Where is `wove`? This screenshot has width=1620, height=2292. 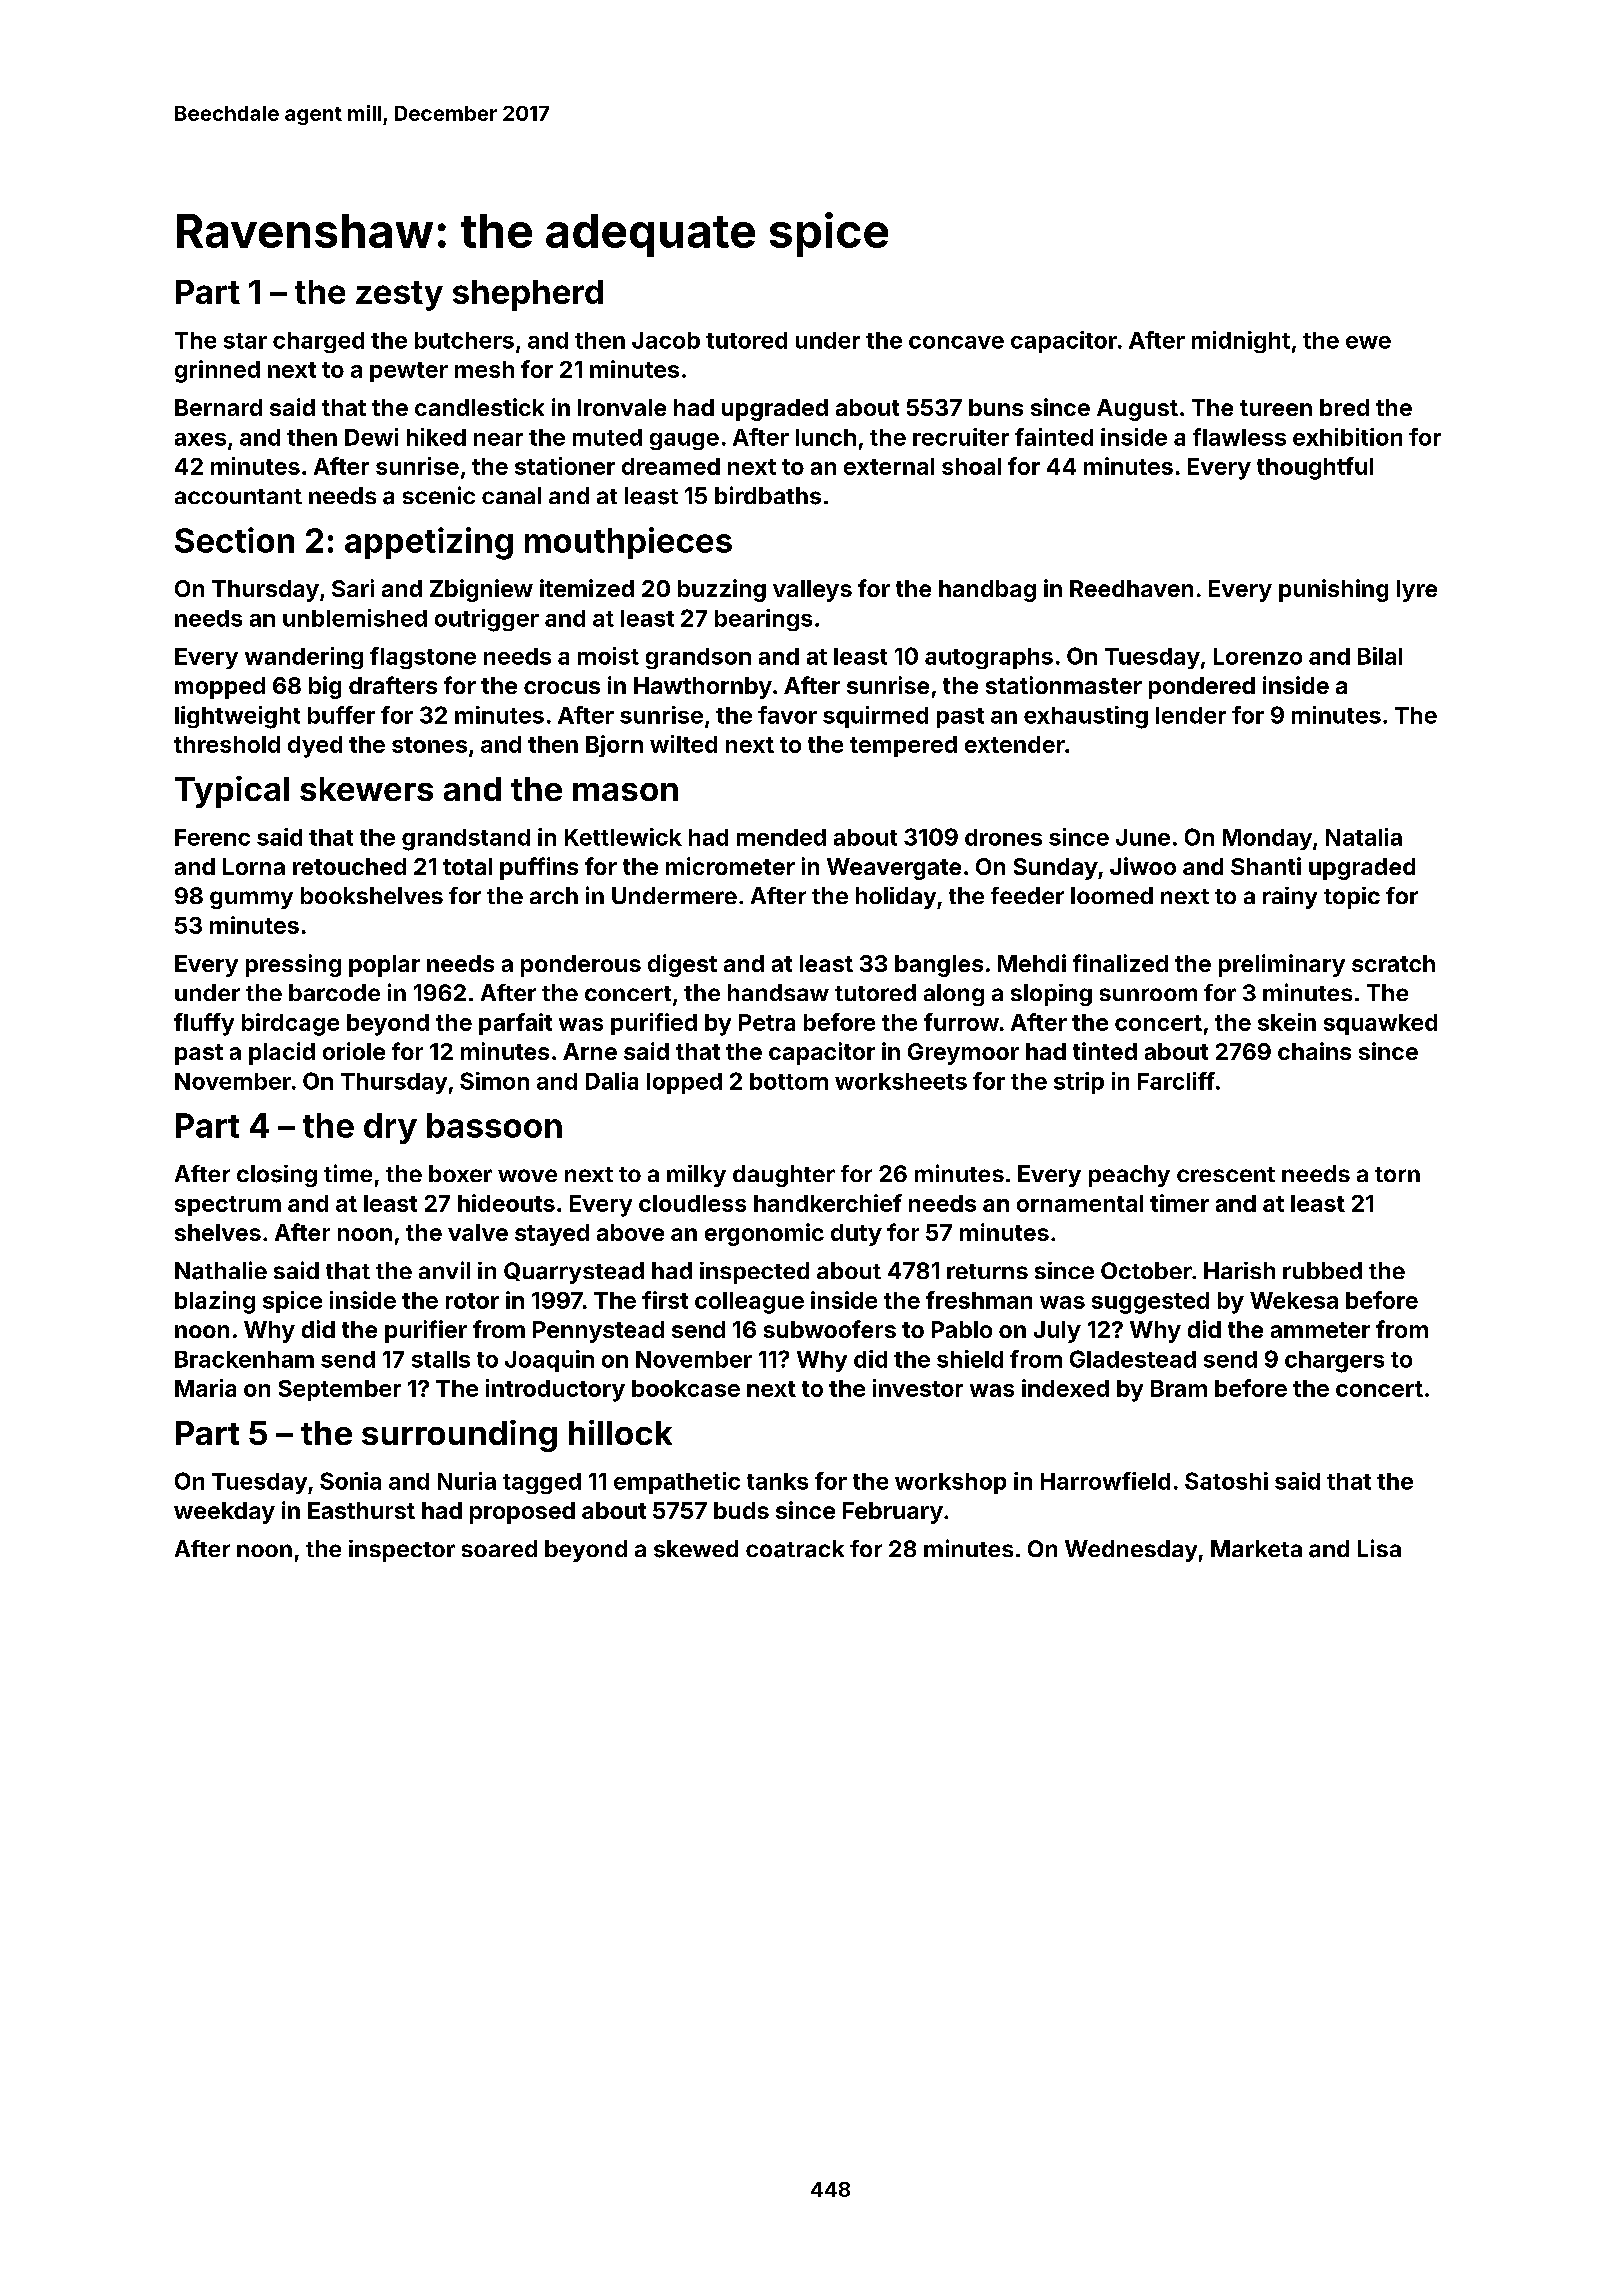 wove is located at coordinates (527, 1175).
